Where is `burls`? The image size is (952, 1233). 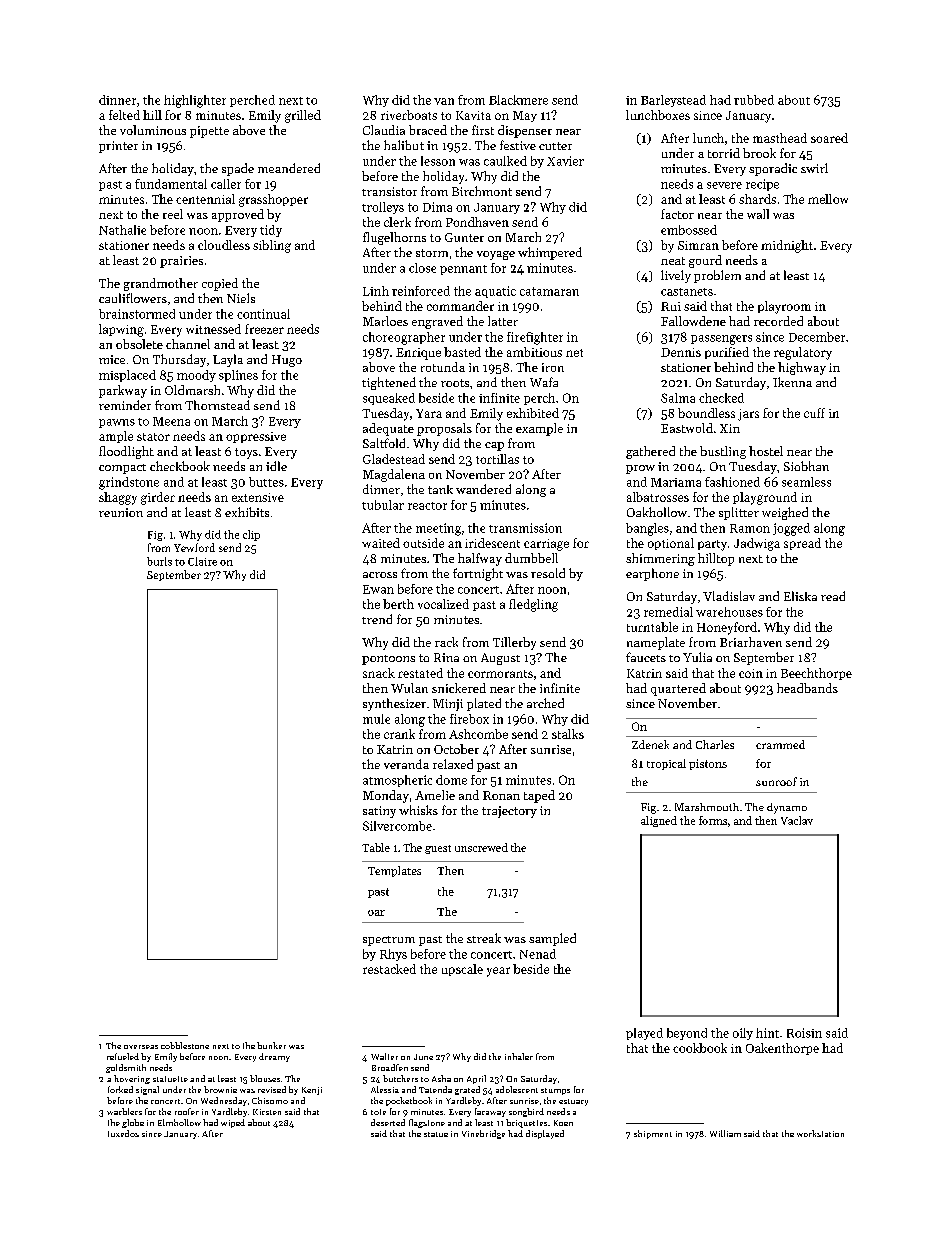
burls is located at coordinates (159, 561).
